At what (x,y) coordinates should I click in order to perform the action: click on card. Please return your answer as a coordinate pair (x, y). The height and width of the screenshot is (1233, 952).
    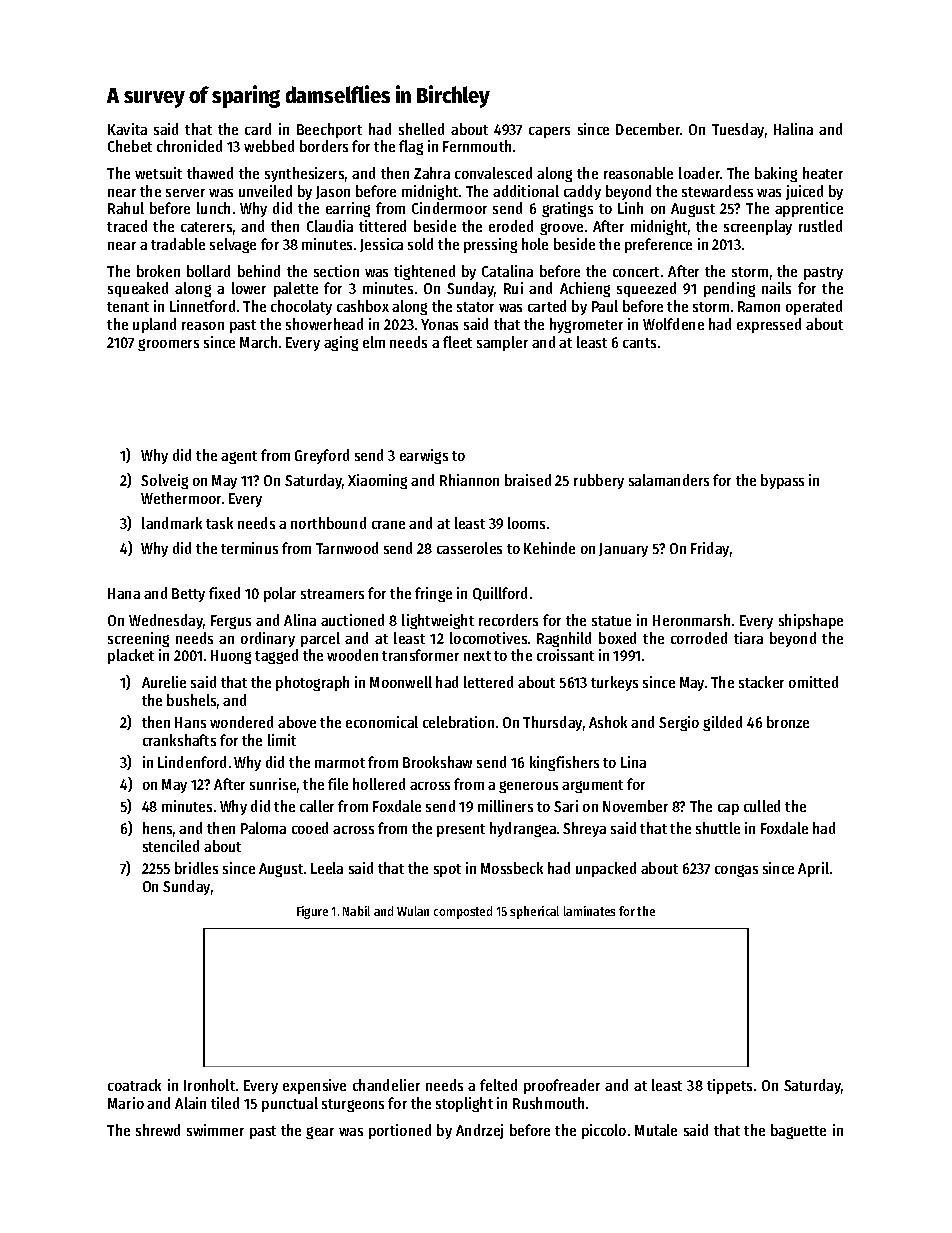
    Looking at the image, I should click on (258, 129).
